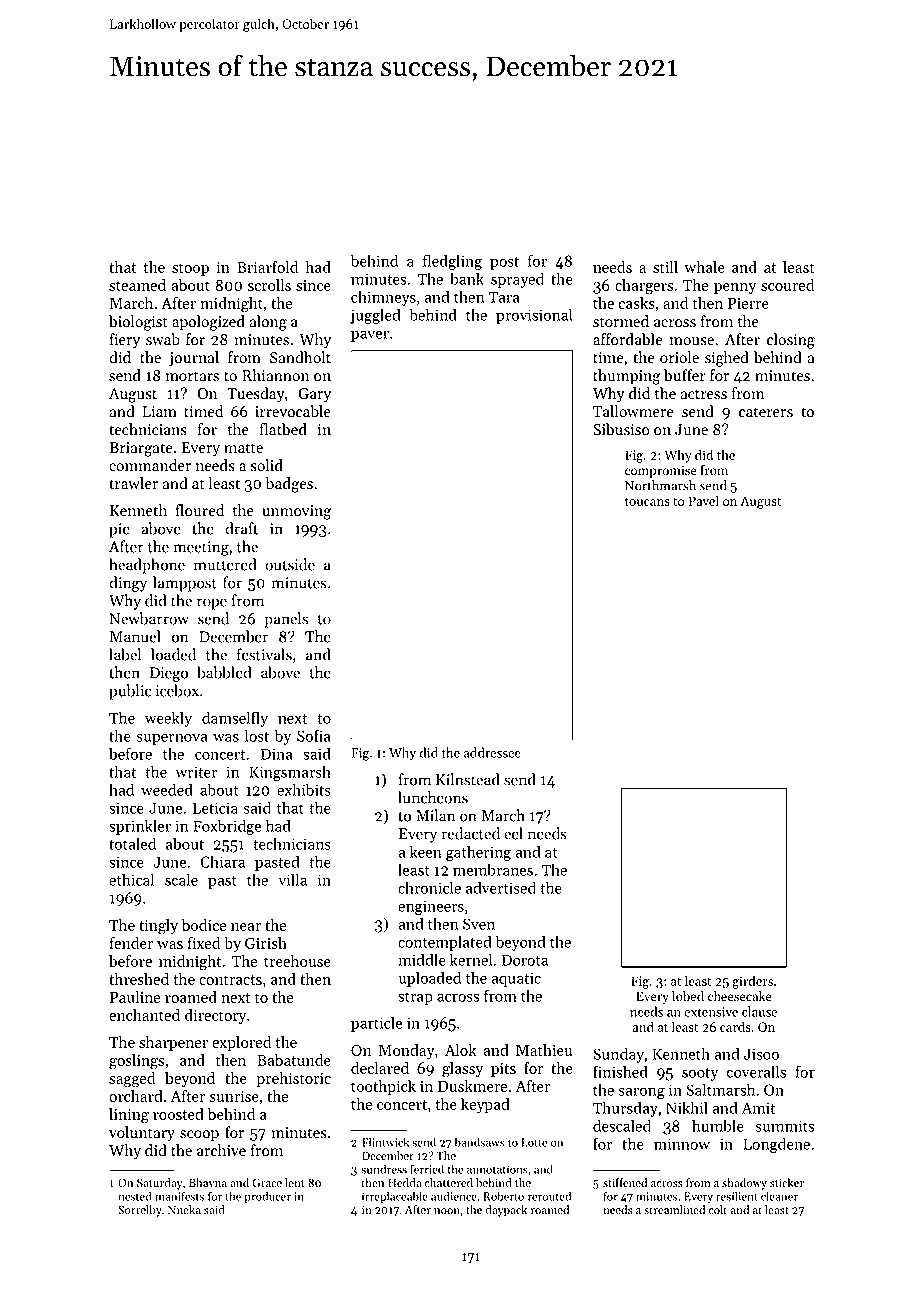  I want to click on Briarfold, so click(267, 267).
